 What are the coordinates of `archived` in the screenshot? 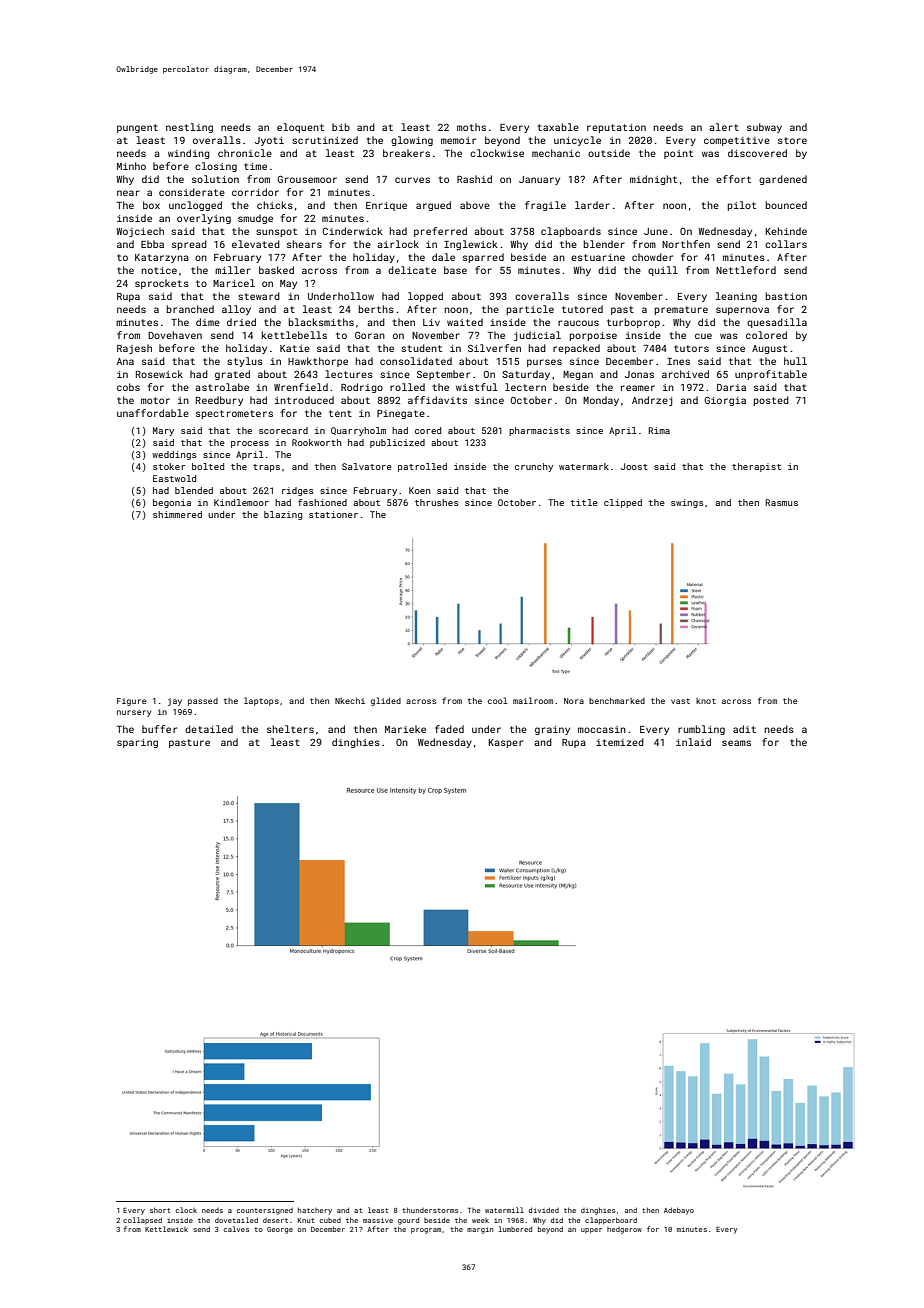 It's located at (685, 374).
